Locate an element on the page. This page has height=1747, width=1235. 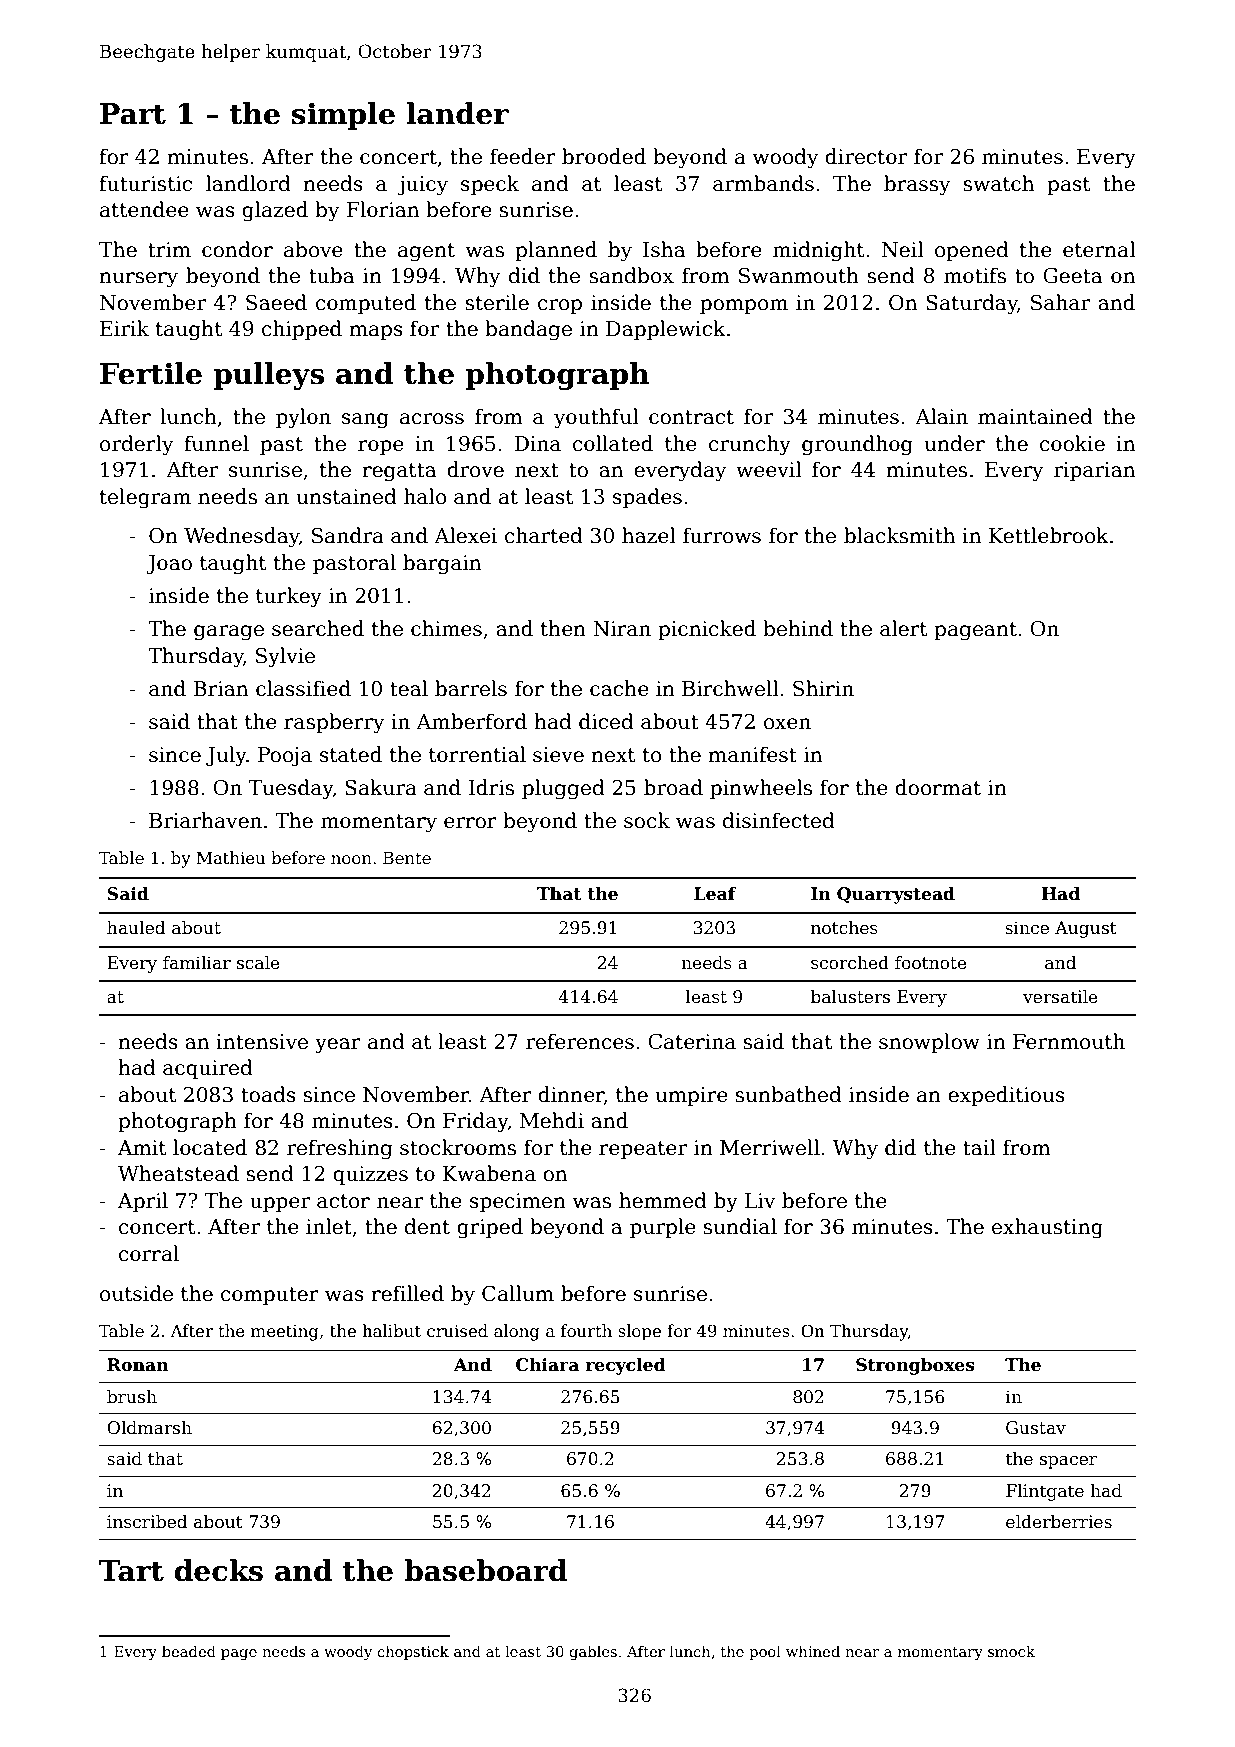
beaded is located at coordinates (189, 1651).
